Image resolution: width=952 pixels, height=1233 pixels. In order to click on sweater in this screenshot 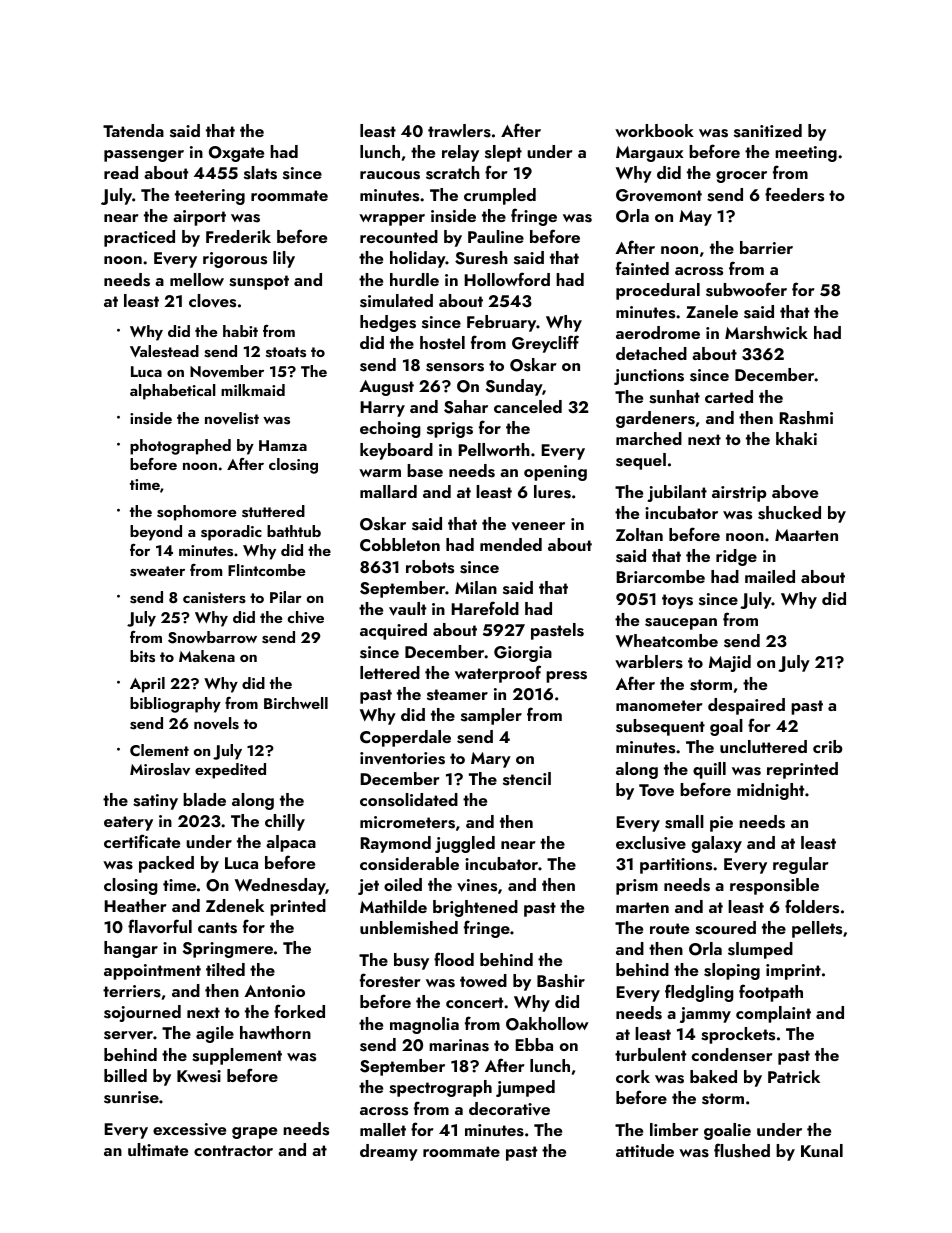, I will do `click(157, 571)`.
